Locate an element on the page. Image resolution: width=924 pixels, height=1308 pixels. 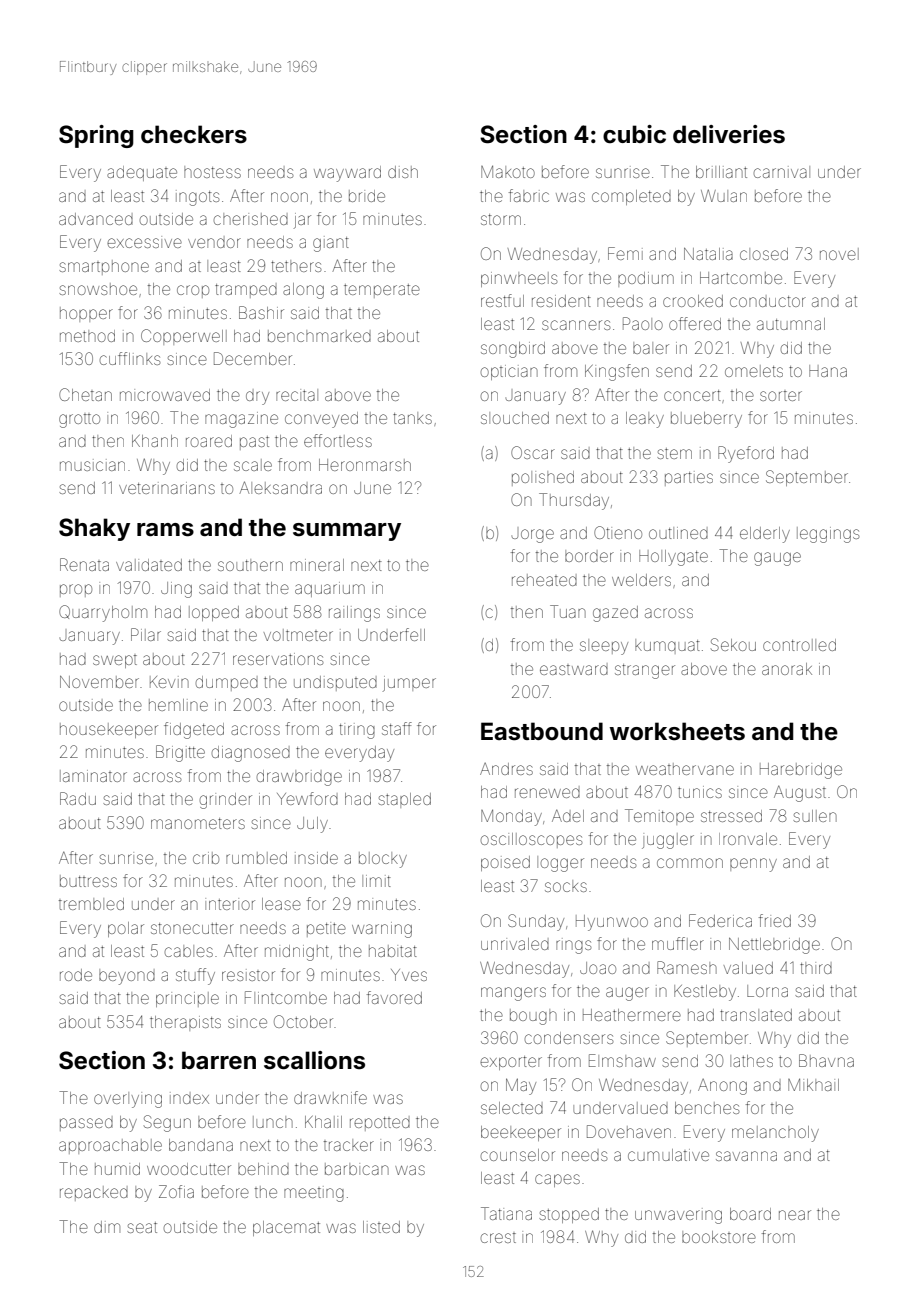
Spring is located at coordinates (96, 136).
